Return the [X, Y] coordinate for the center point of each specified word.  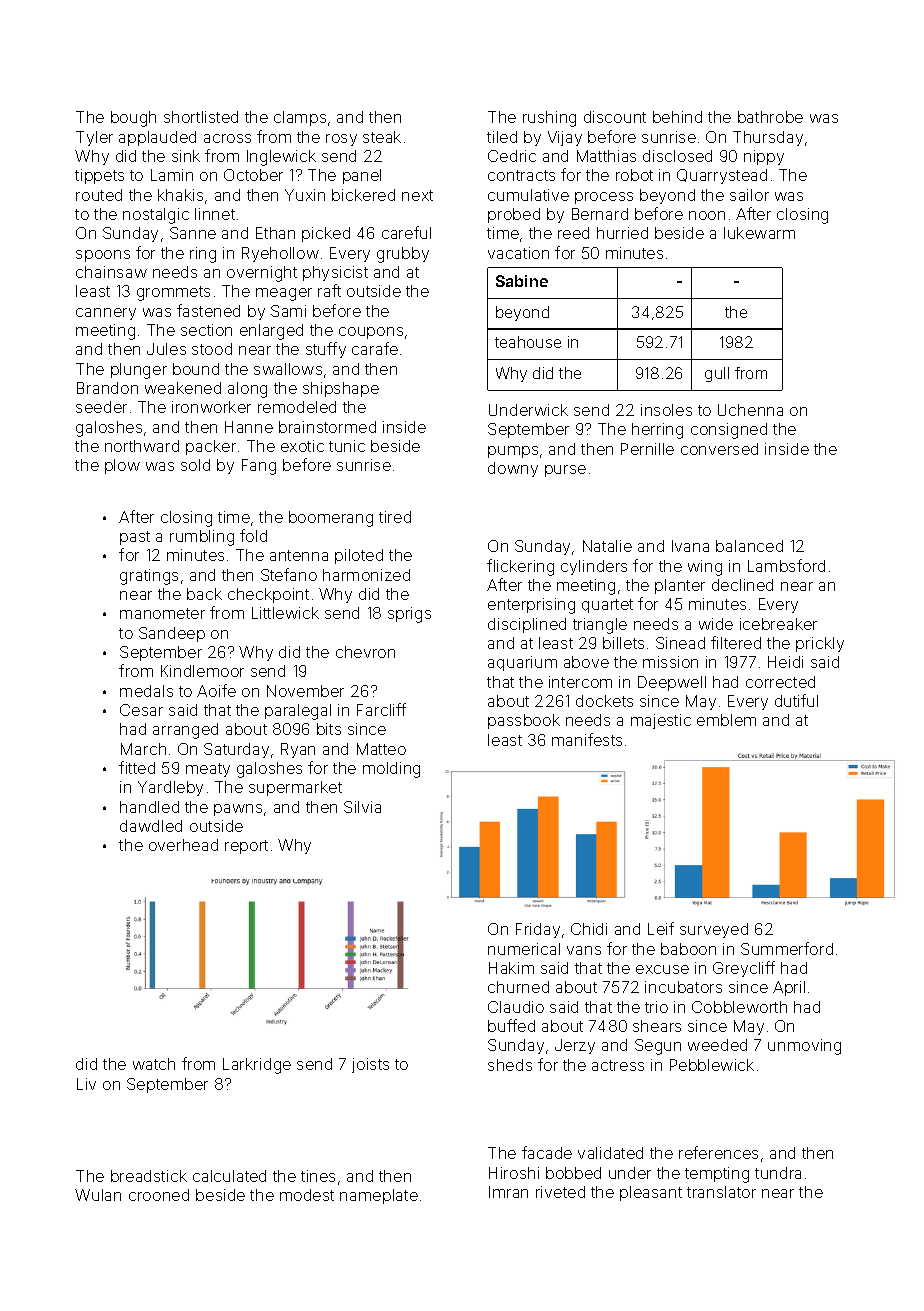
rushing [549, 119]
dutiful [796, 700]
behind [677, 117]
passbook [524, 721]
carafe [375, 348]
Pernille [647, 449]
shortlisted [201, 117]
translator [721, 1192]
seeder [101, 407]
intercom [580, 682]
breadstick [149, 1176]
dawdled [151, 826]
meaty [208, 770]
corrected [780, 682]
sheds [510, 1065]
